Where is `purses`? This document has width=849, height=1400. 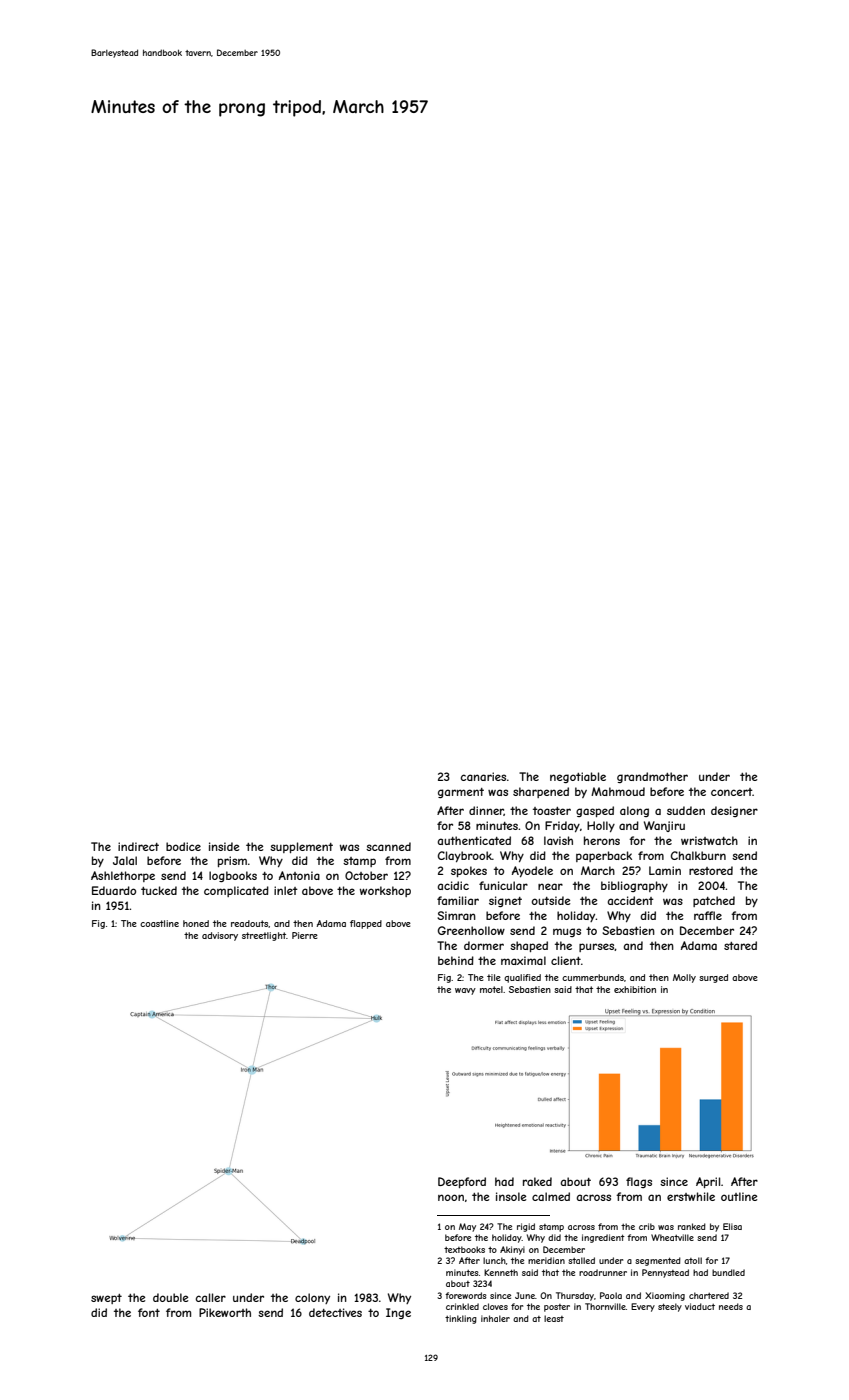 purses is located at coordinates (597, 947).
